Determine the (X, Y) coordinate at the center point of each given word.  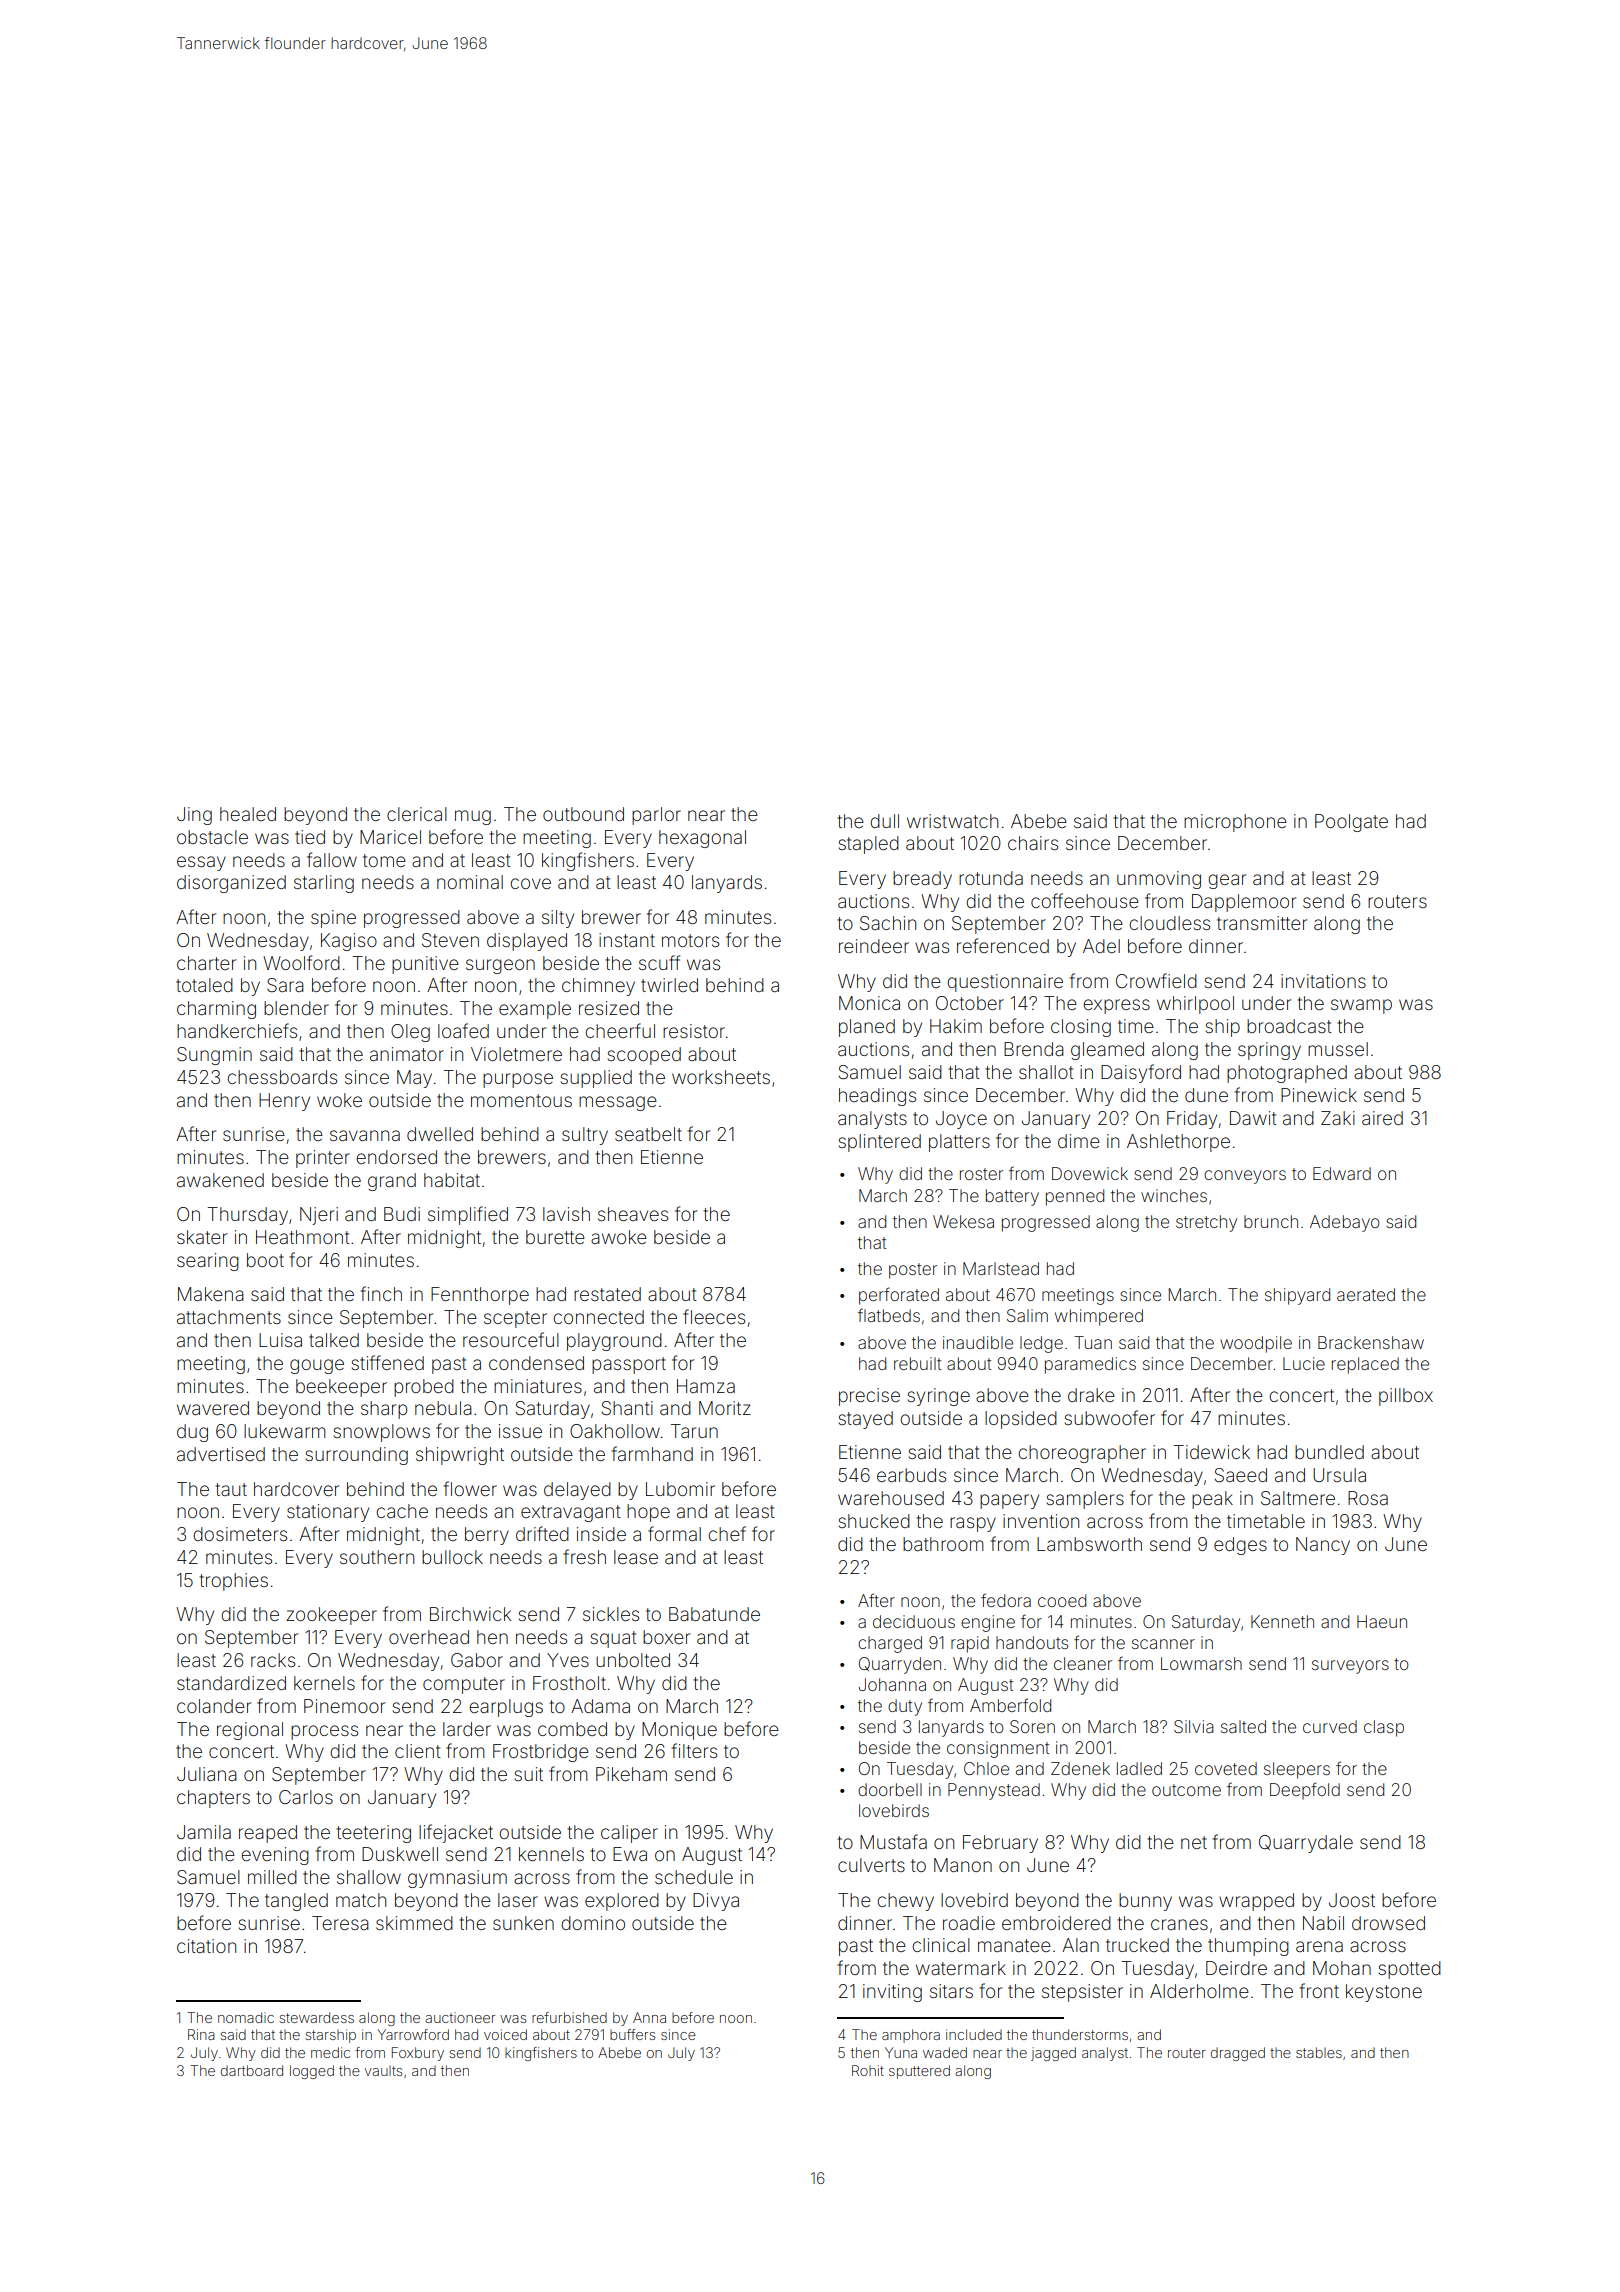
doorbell (890, 1789)
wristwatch (952, 821)
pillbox (1406, 1397)
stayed (866, 1420)
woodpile (1256, 1344)
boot (265, 1260)
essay (201, 863)
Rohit (868, 2070)
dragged (1238, 2054)
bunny (1145, 1902)
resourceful (511, 1339)
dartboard (252, 2070)
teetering (374, 1834)
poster (913, 1271)
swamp (1361, 1006)
